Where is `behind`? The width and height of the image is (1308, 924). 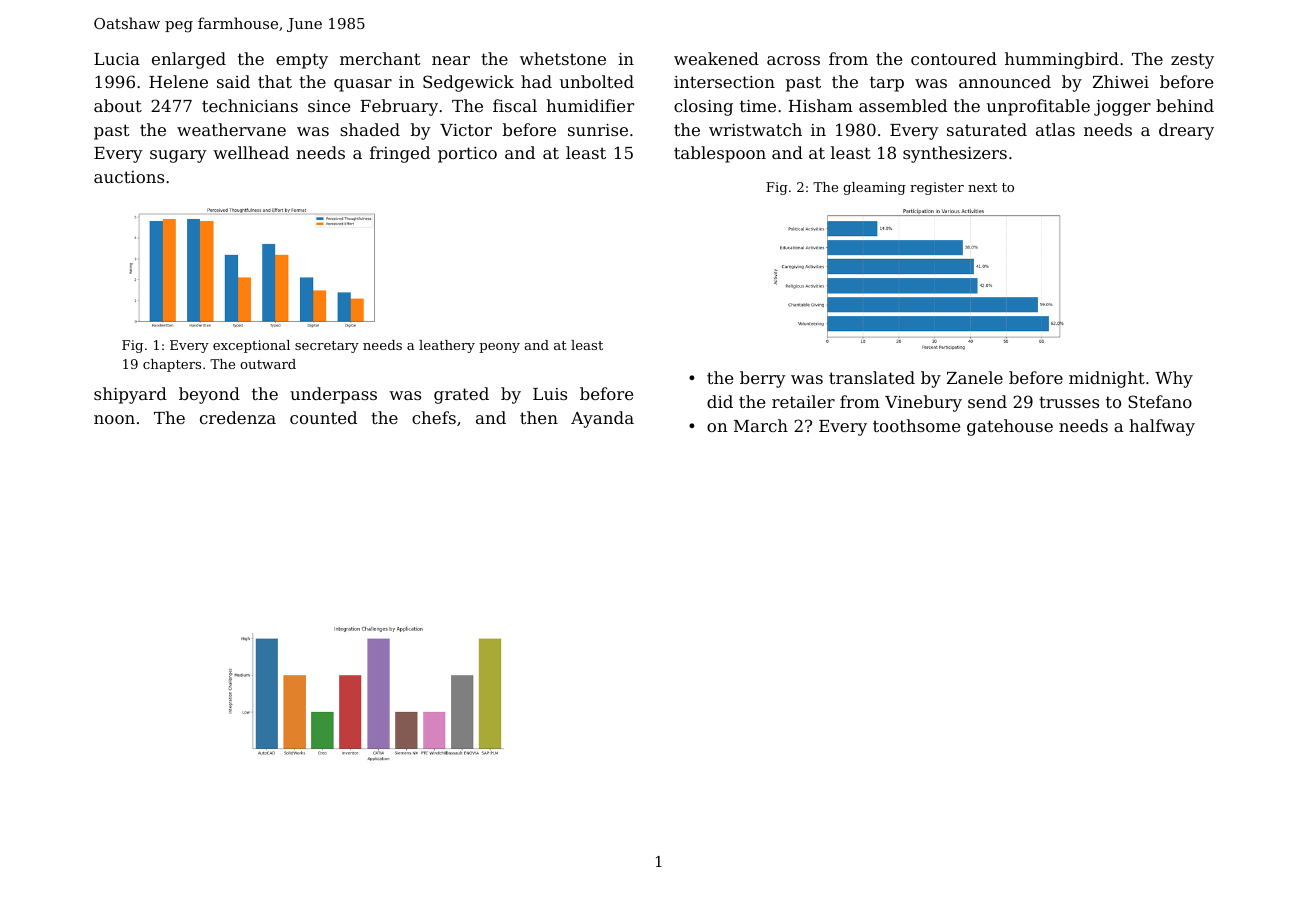
behind is located at coordinates (1185, 105).
